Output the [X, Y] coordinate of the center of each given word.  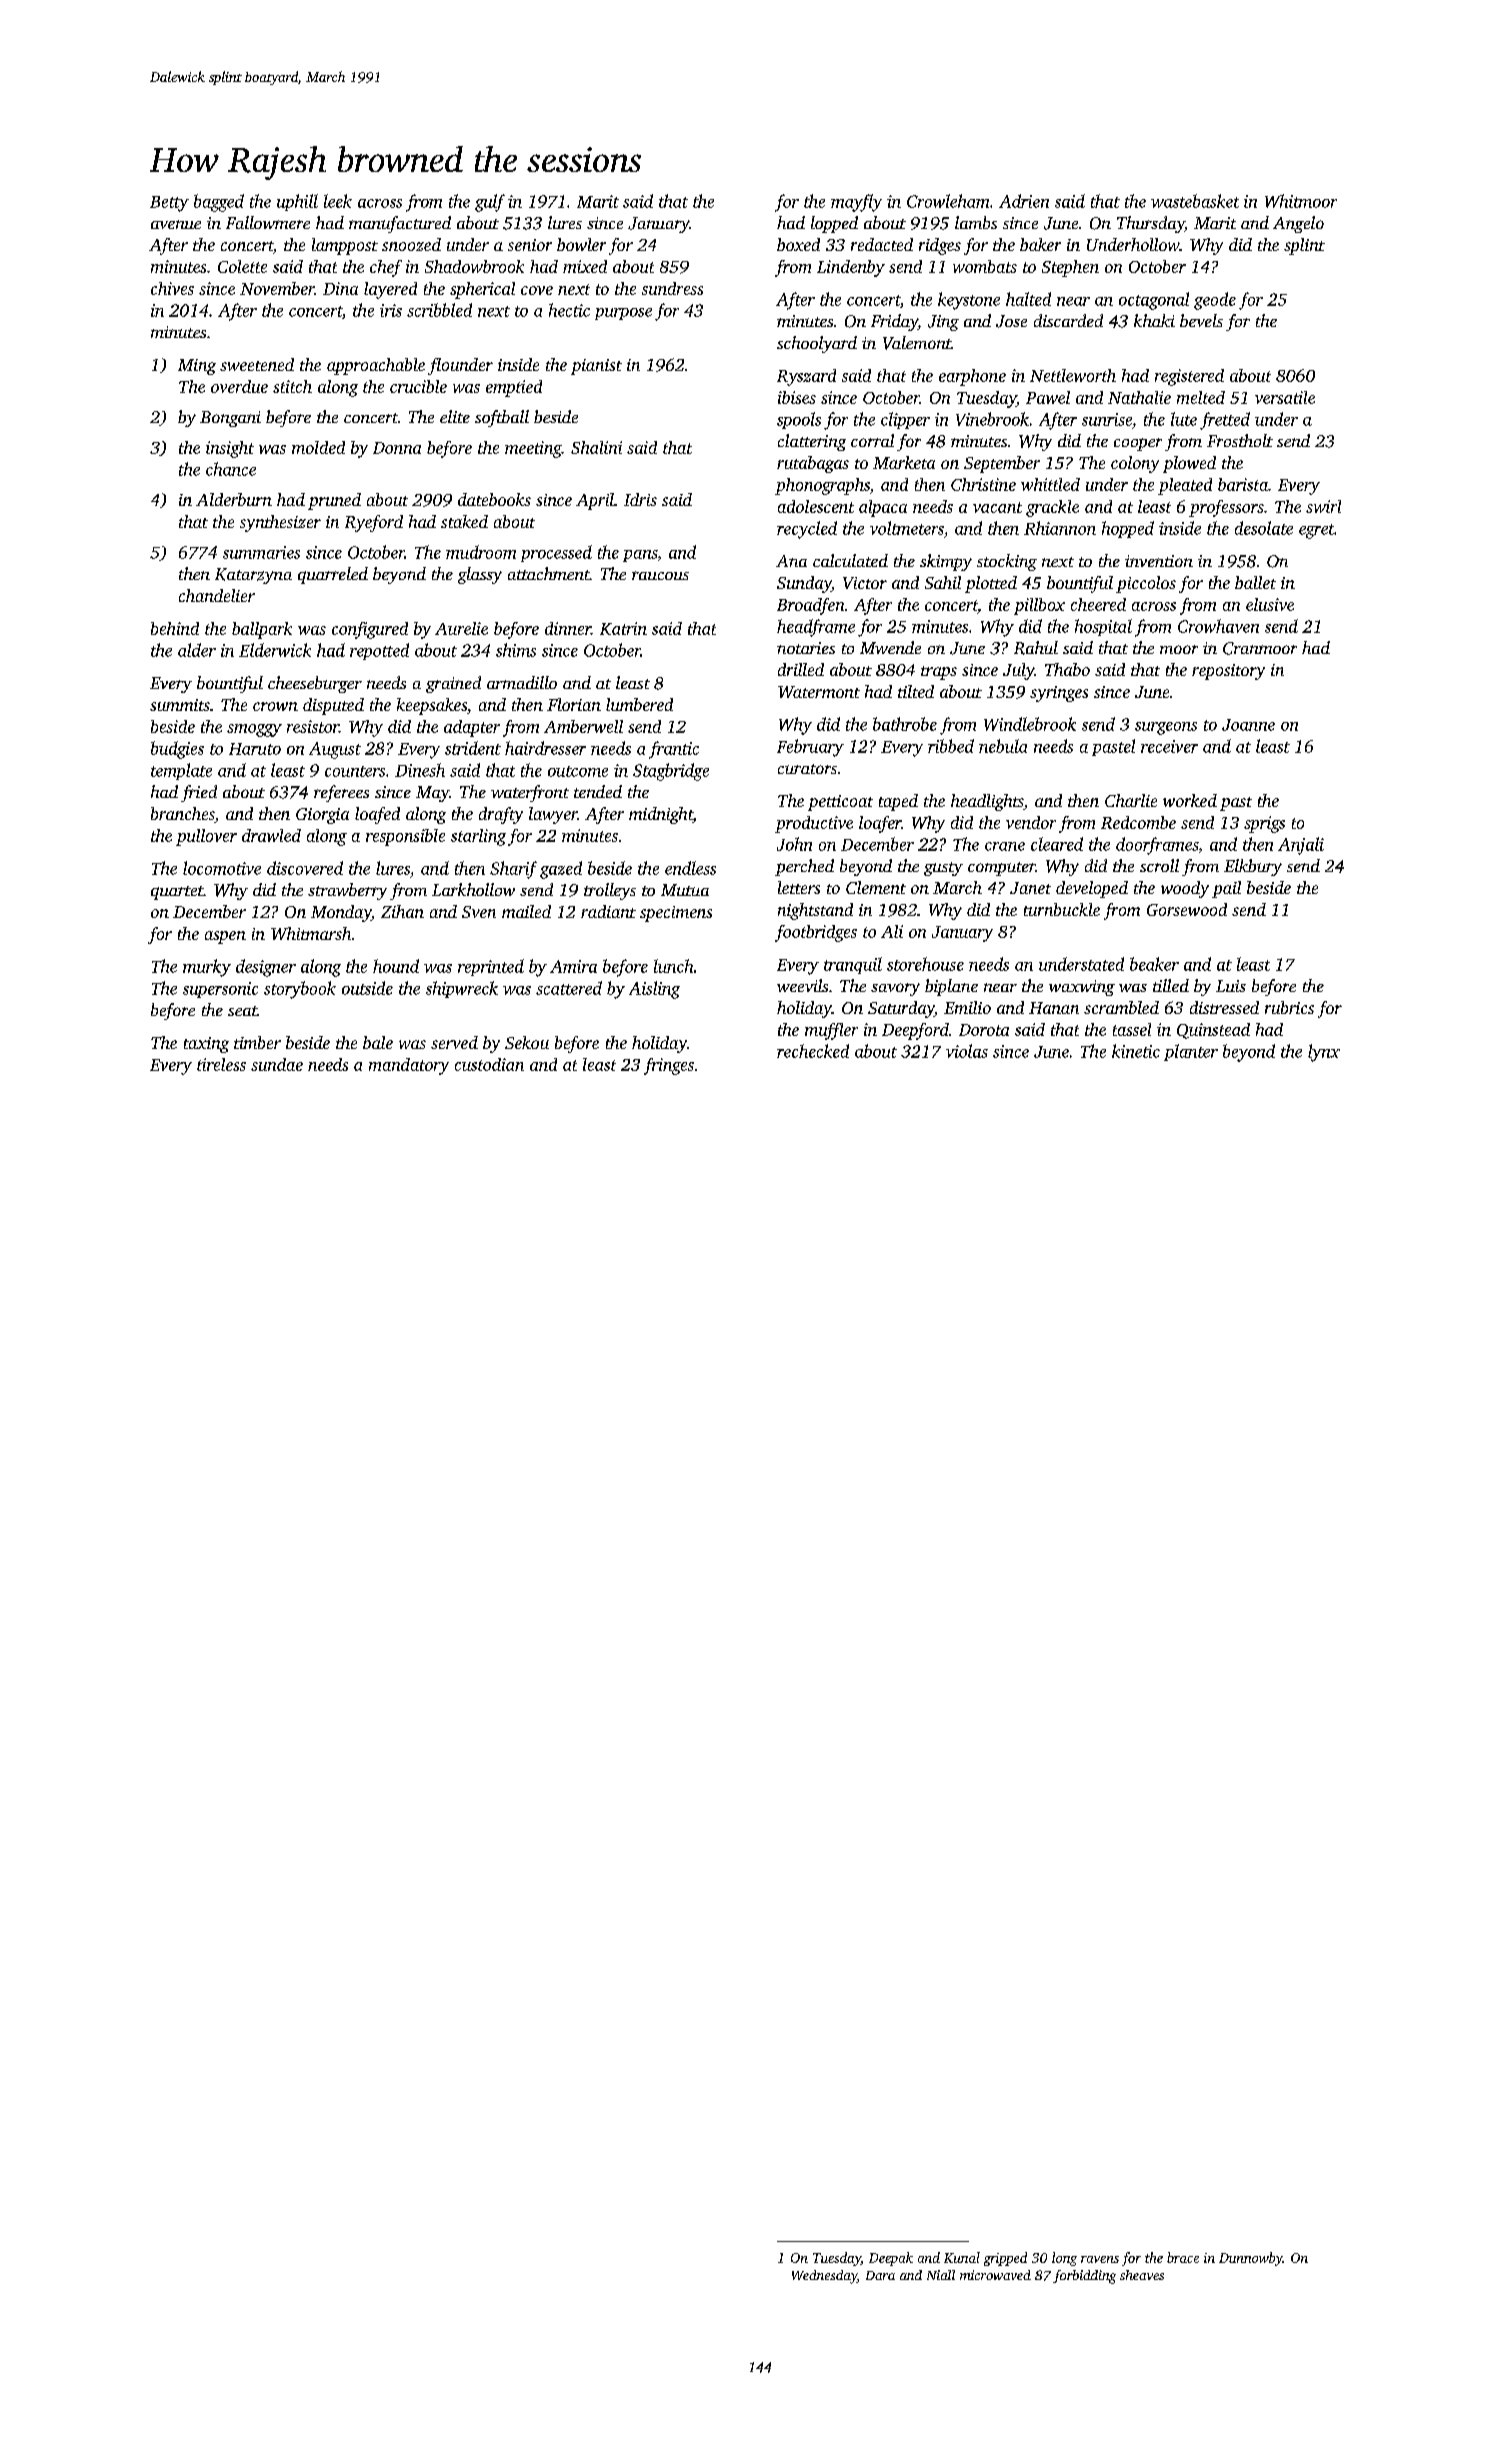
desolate [1264, 528]
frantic [674, 750]
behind [175, 628]
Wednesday [824, 2277]
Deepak [891, 2259]
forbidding [1084, 2277]
